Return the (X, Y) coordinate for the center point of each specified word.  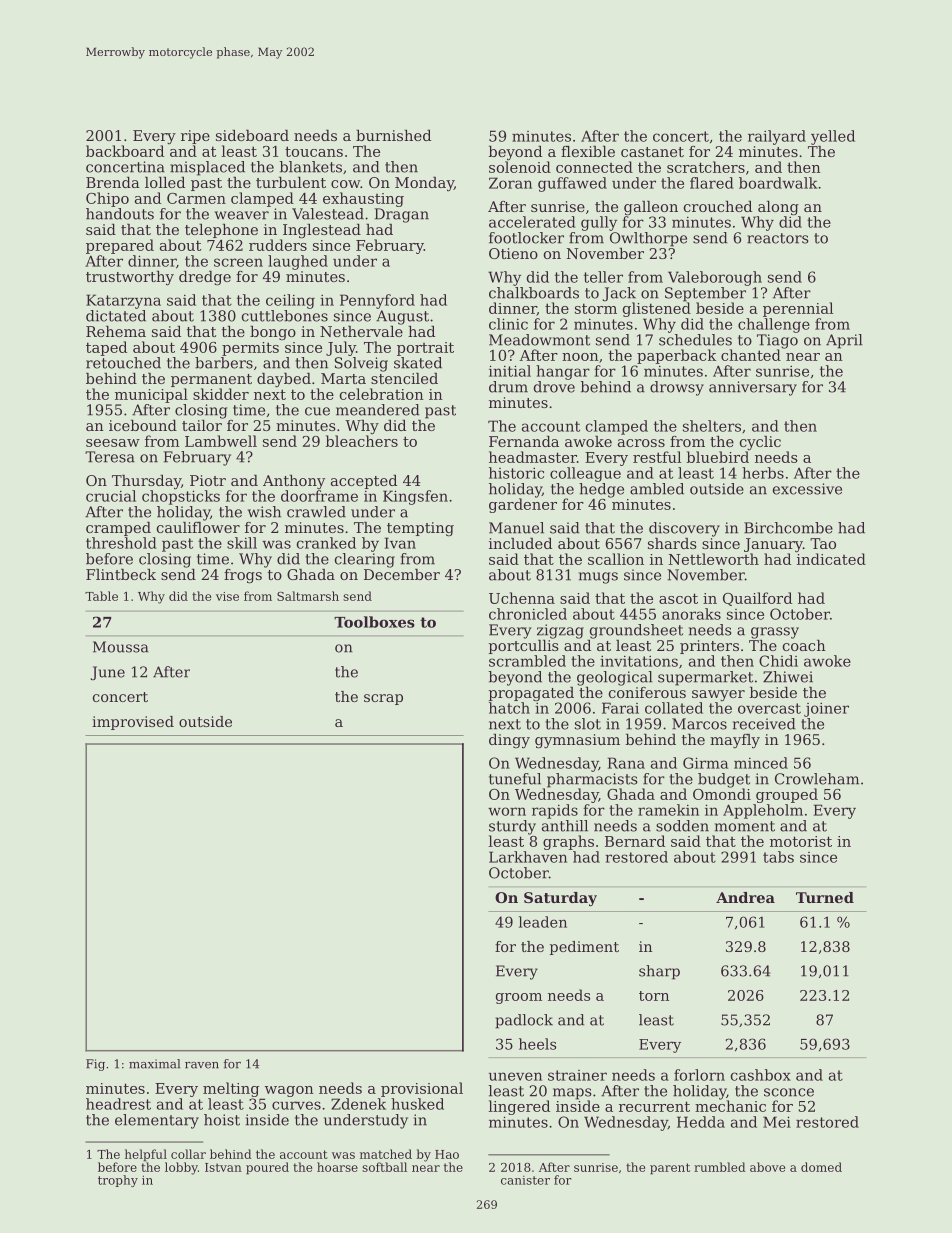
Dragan (402, 215)
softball (384, 1167)
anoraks (691, 614)
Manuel (516, 528)
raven (202, 1065)
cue (317, 411)
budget (724, 780)
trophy (118, 1181)
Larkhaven (528, 857)
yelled (833, 137)
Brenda (113, 182)
